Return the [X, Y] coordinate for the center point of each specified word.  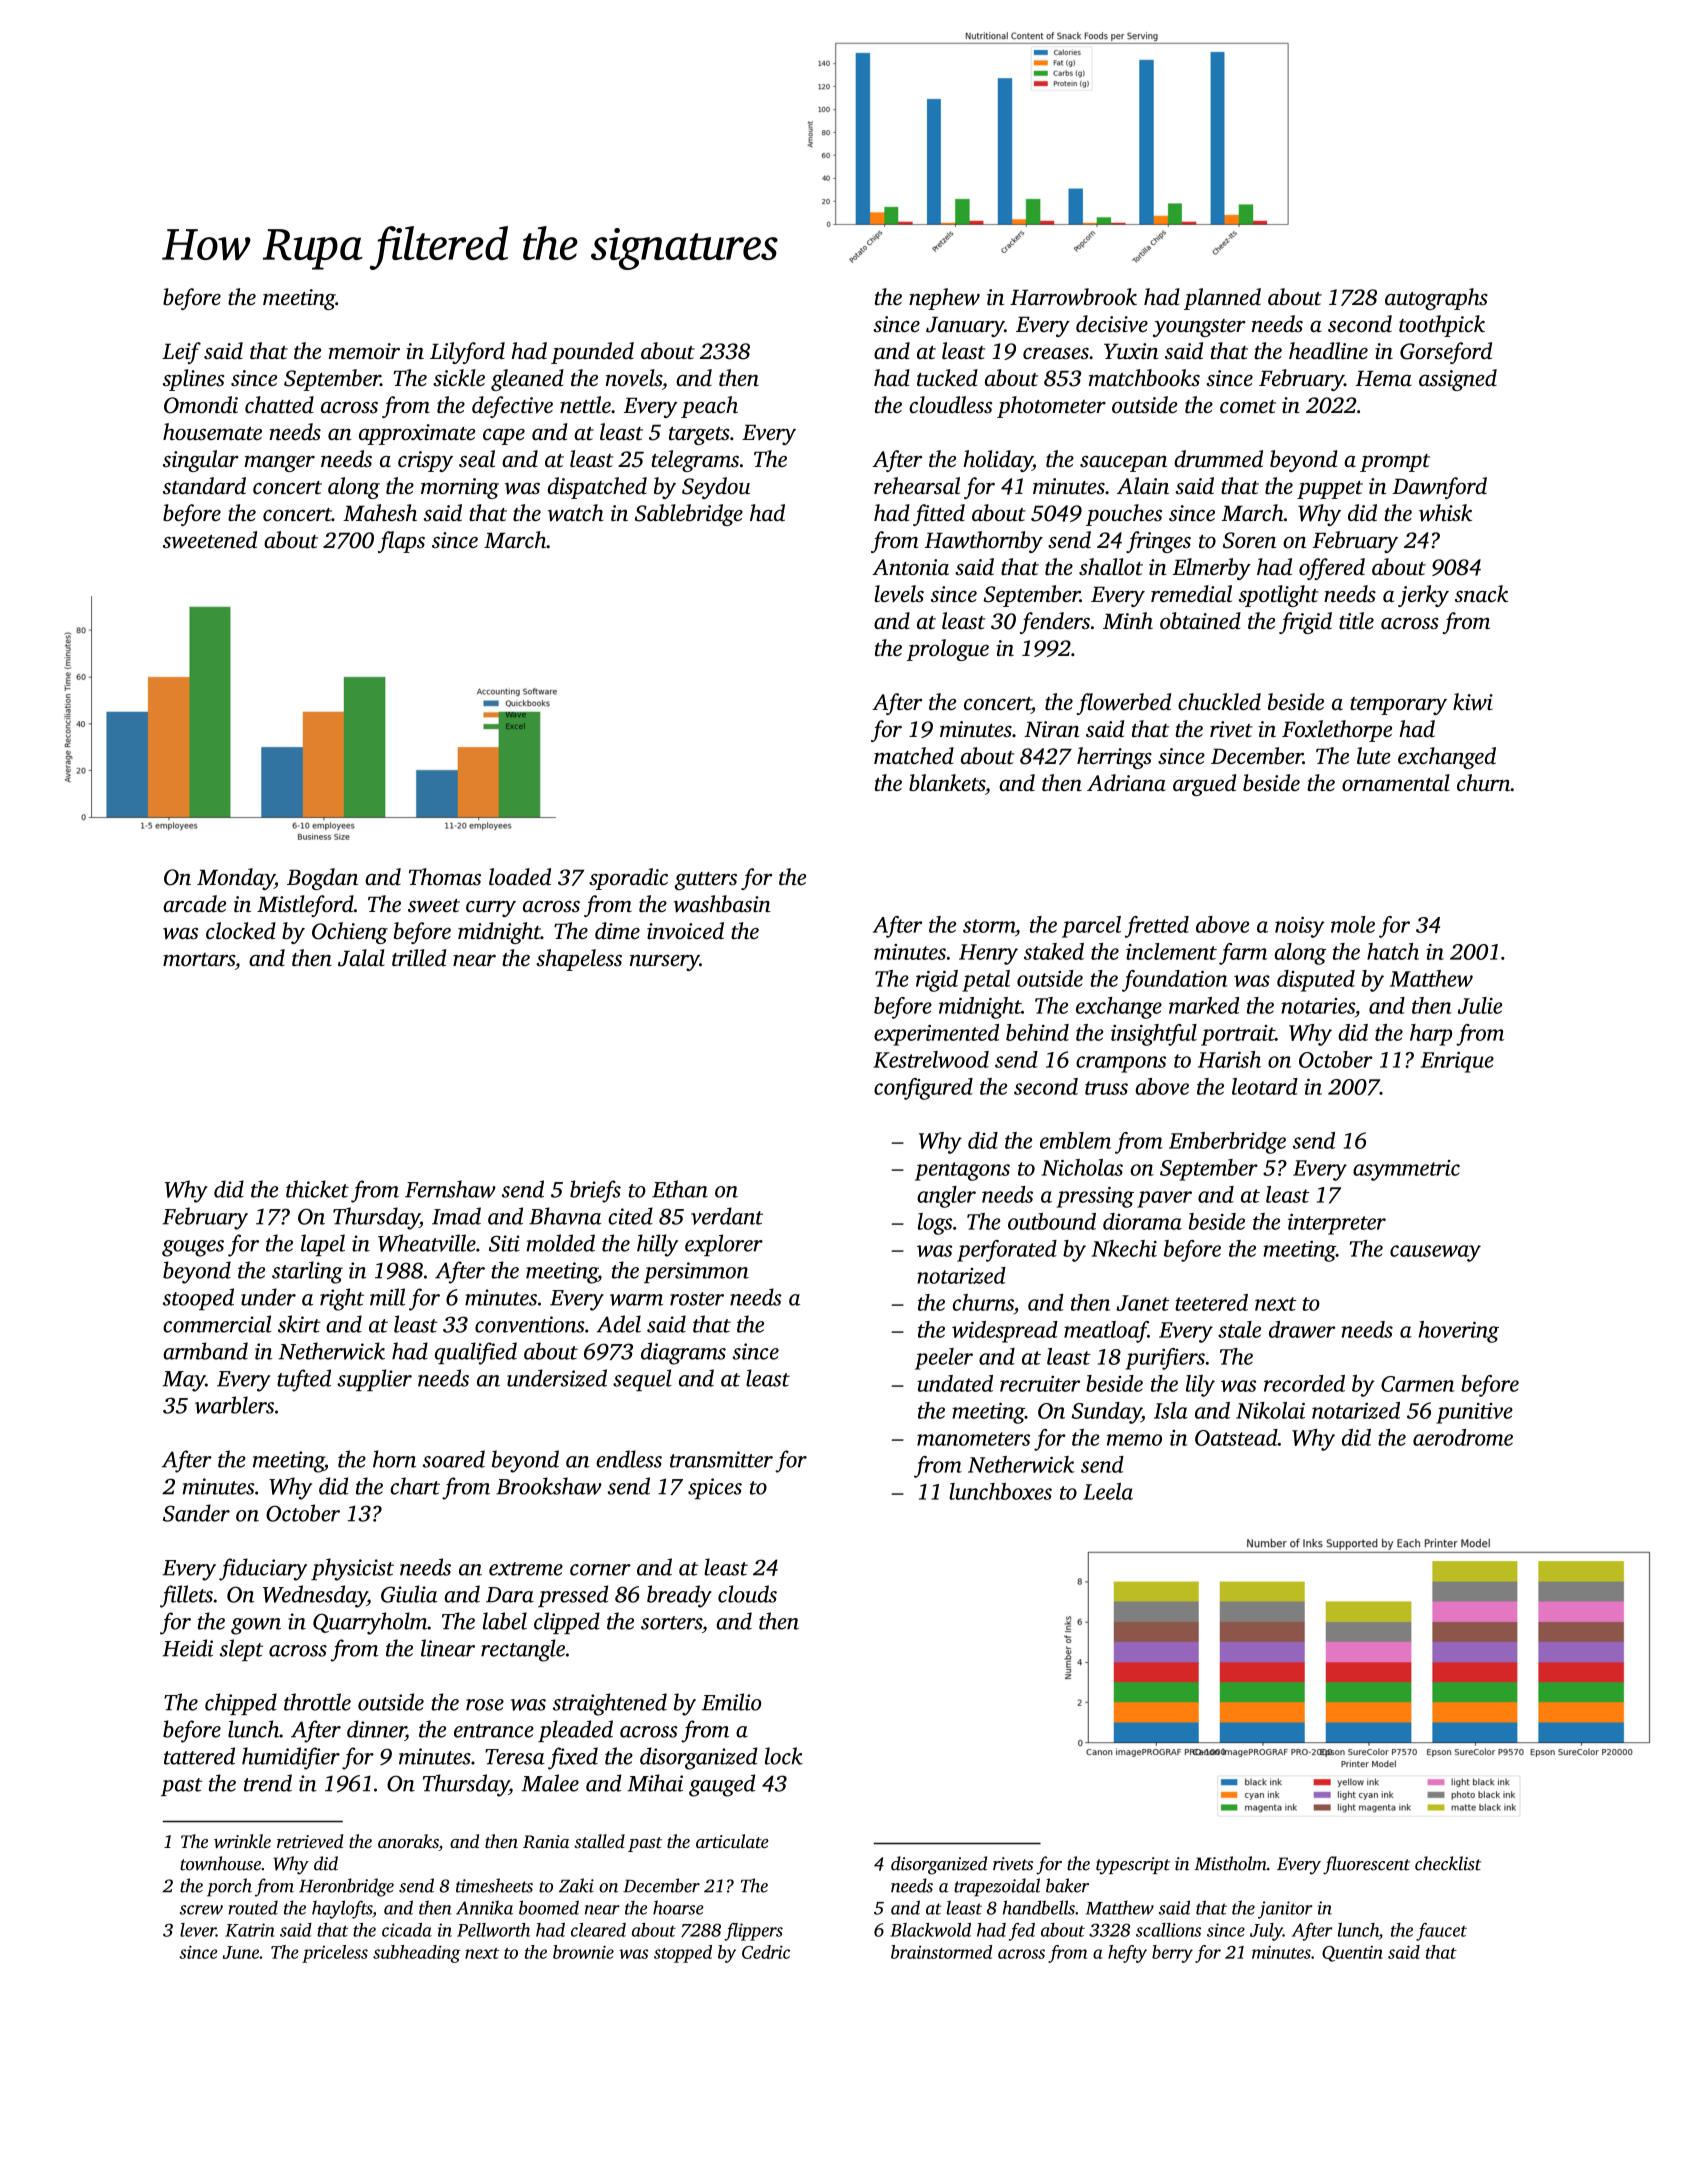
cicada [407, 1930]
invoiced [685, 931]
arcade [194, 904]
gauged [722, 1785]
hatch [1393, 951]
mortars [199, 960]
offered [1332, 569]
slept [241, 1650]
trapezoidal [997, 1887]
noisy [1300, 927]
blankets [947, 782]
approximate [417, 434]
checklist [1448, 1863]
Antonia [910, 567]
